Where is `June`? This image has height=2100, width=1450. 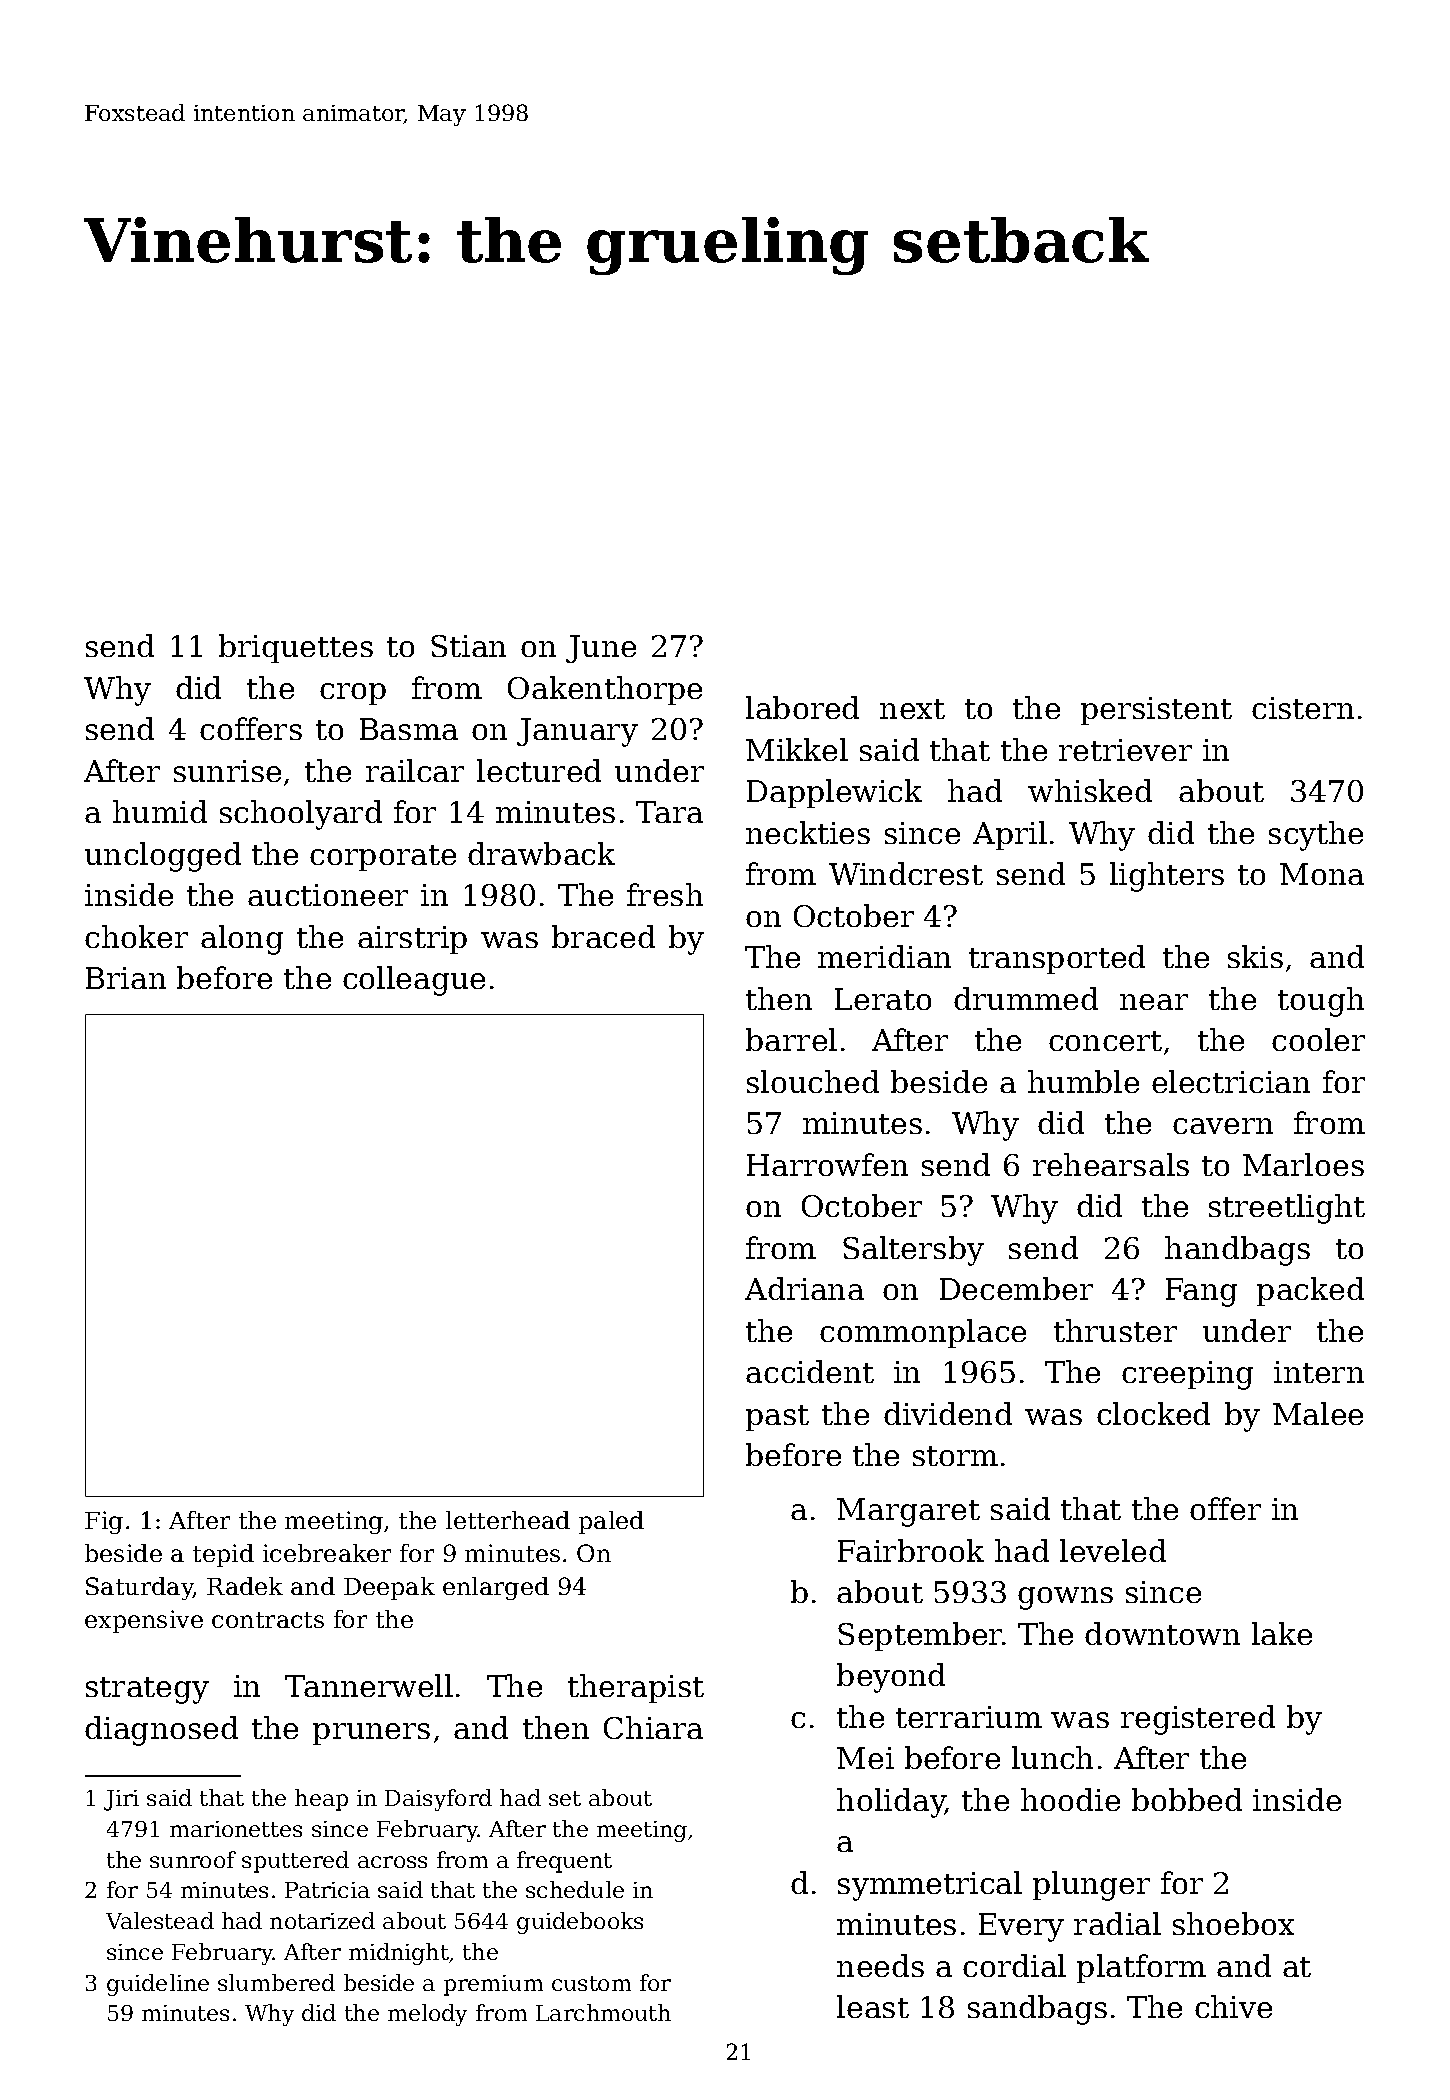 June is located at coordinates (601, 649).
